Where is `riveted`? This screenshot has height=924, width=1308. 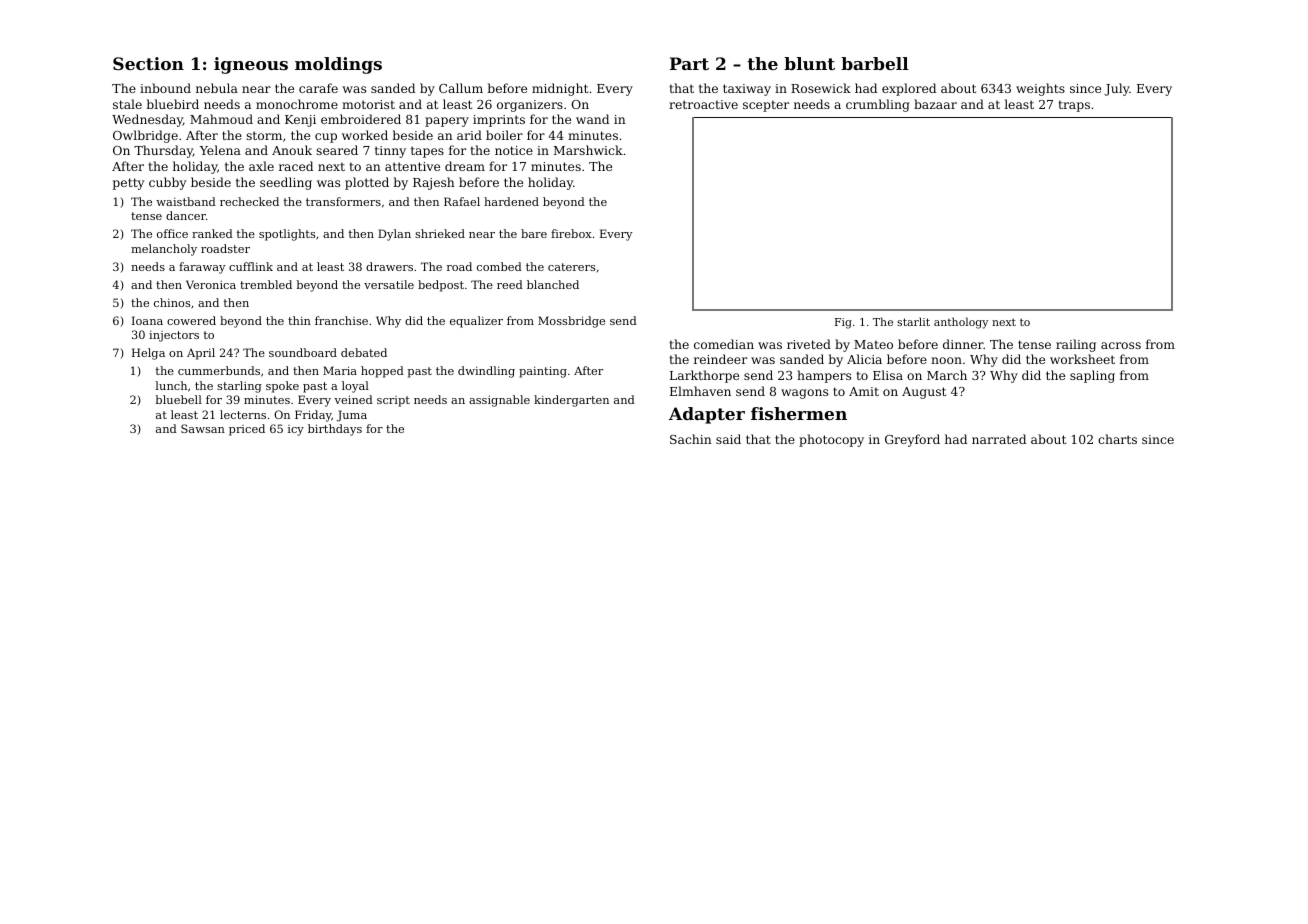
riveted is located at coordinates (809, 344).
